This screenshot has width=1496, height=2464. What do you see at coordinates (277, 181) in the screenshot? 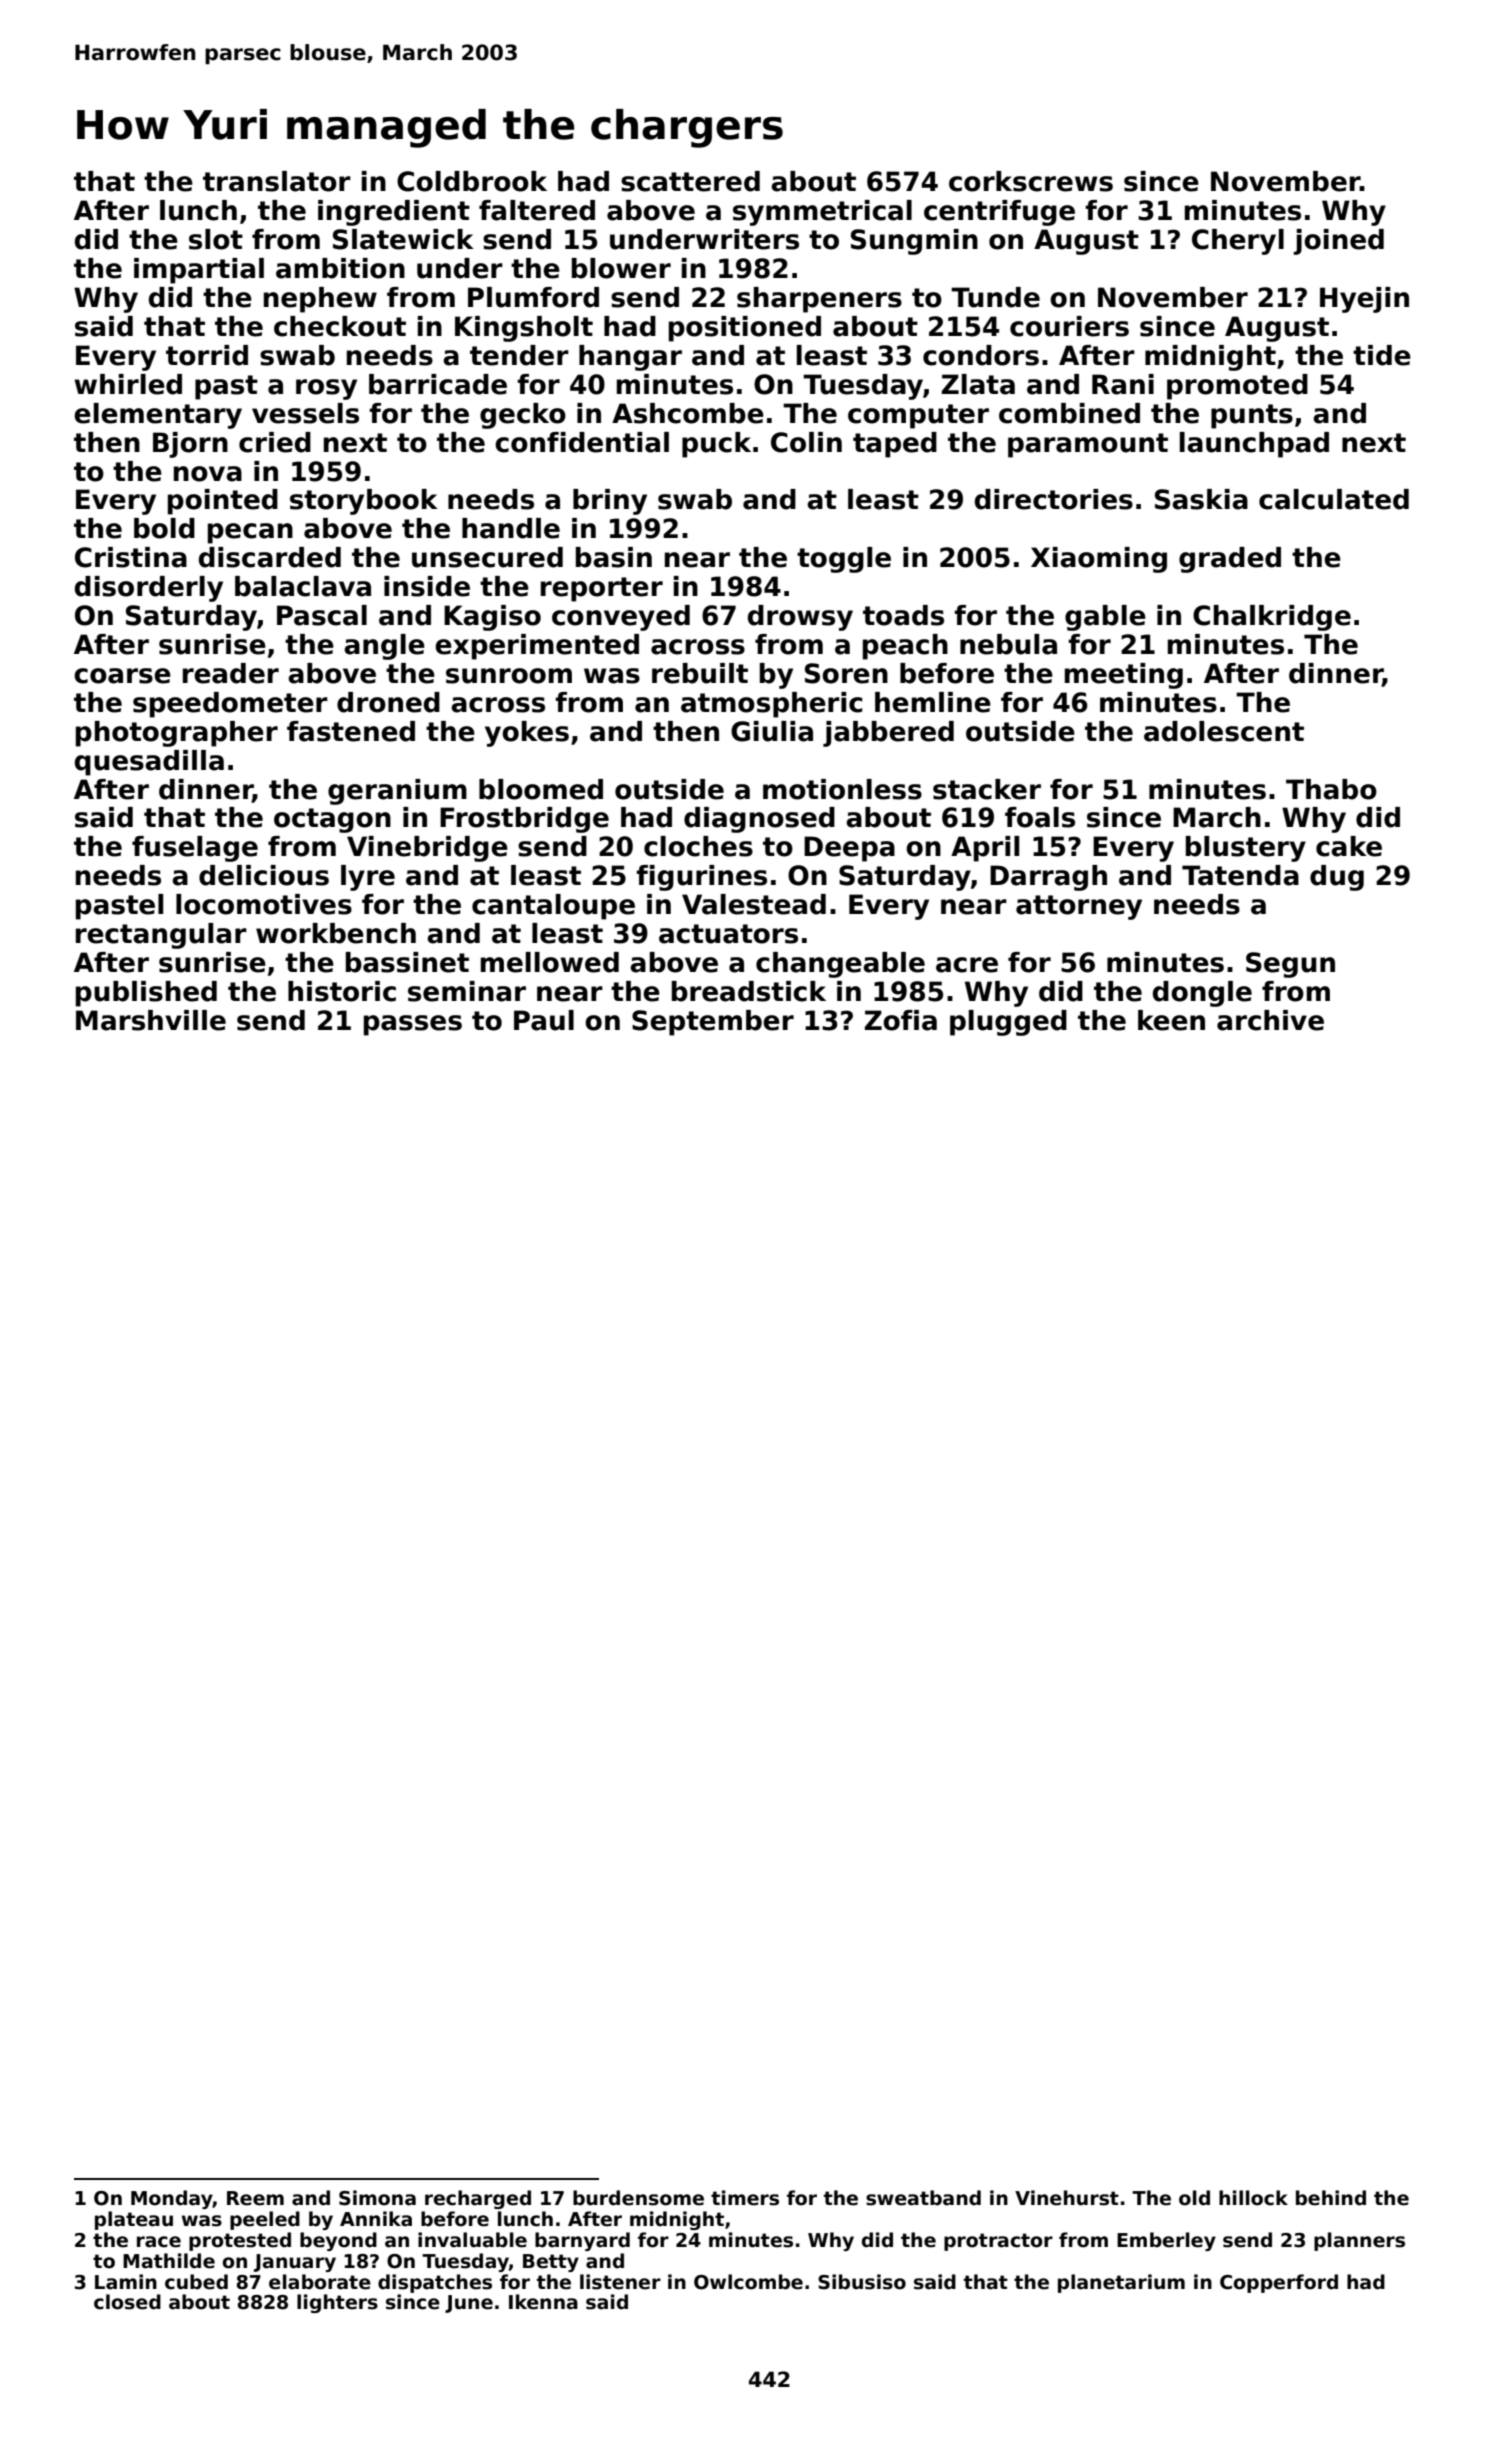
I see `translator` at bounding box center [277, 181].
